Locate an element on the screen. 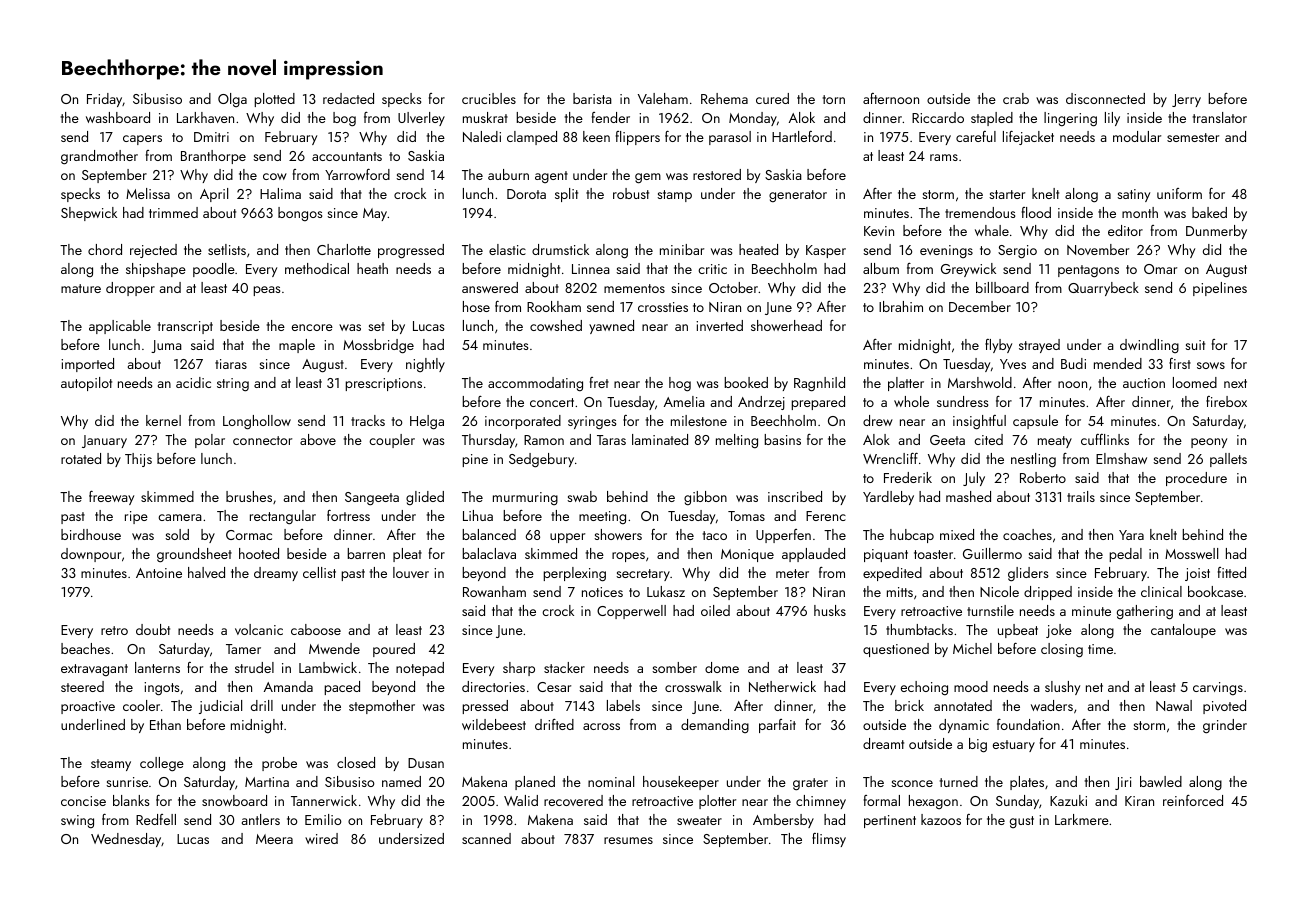 Image resolution: width=1308 pixels, height=924 pixels. auction is located at coordinates (1144, 383).
